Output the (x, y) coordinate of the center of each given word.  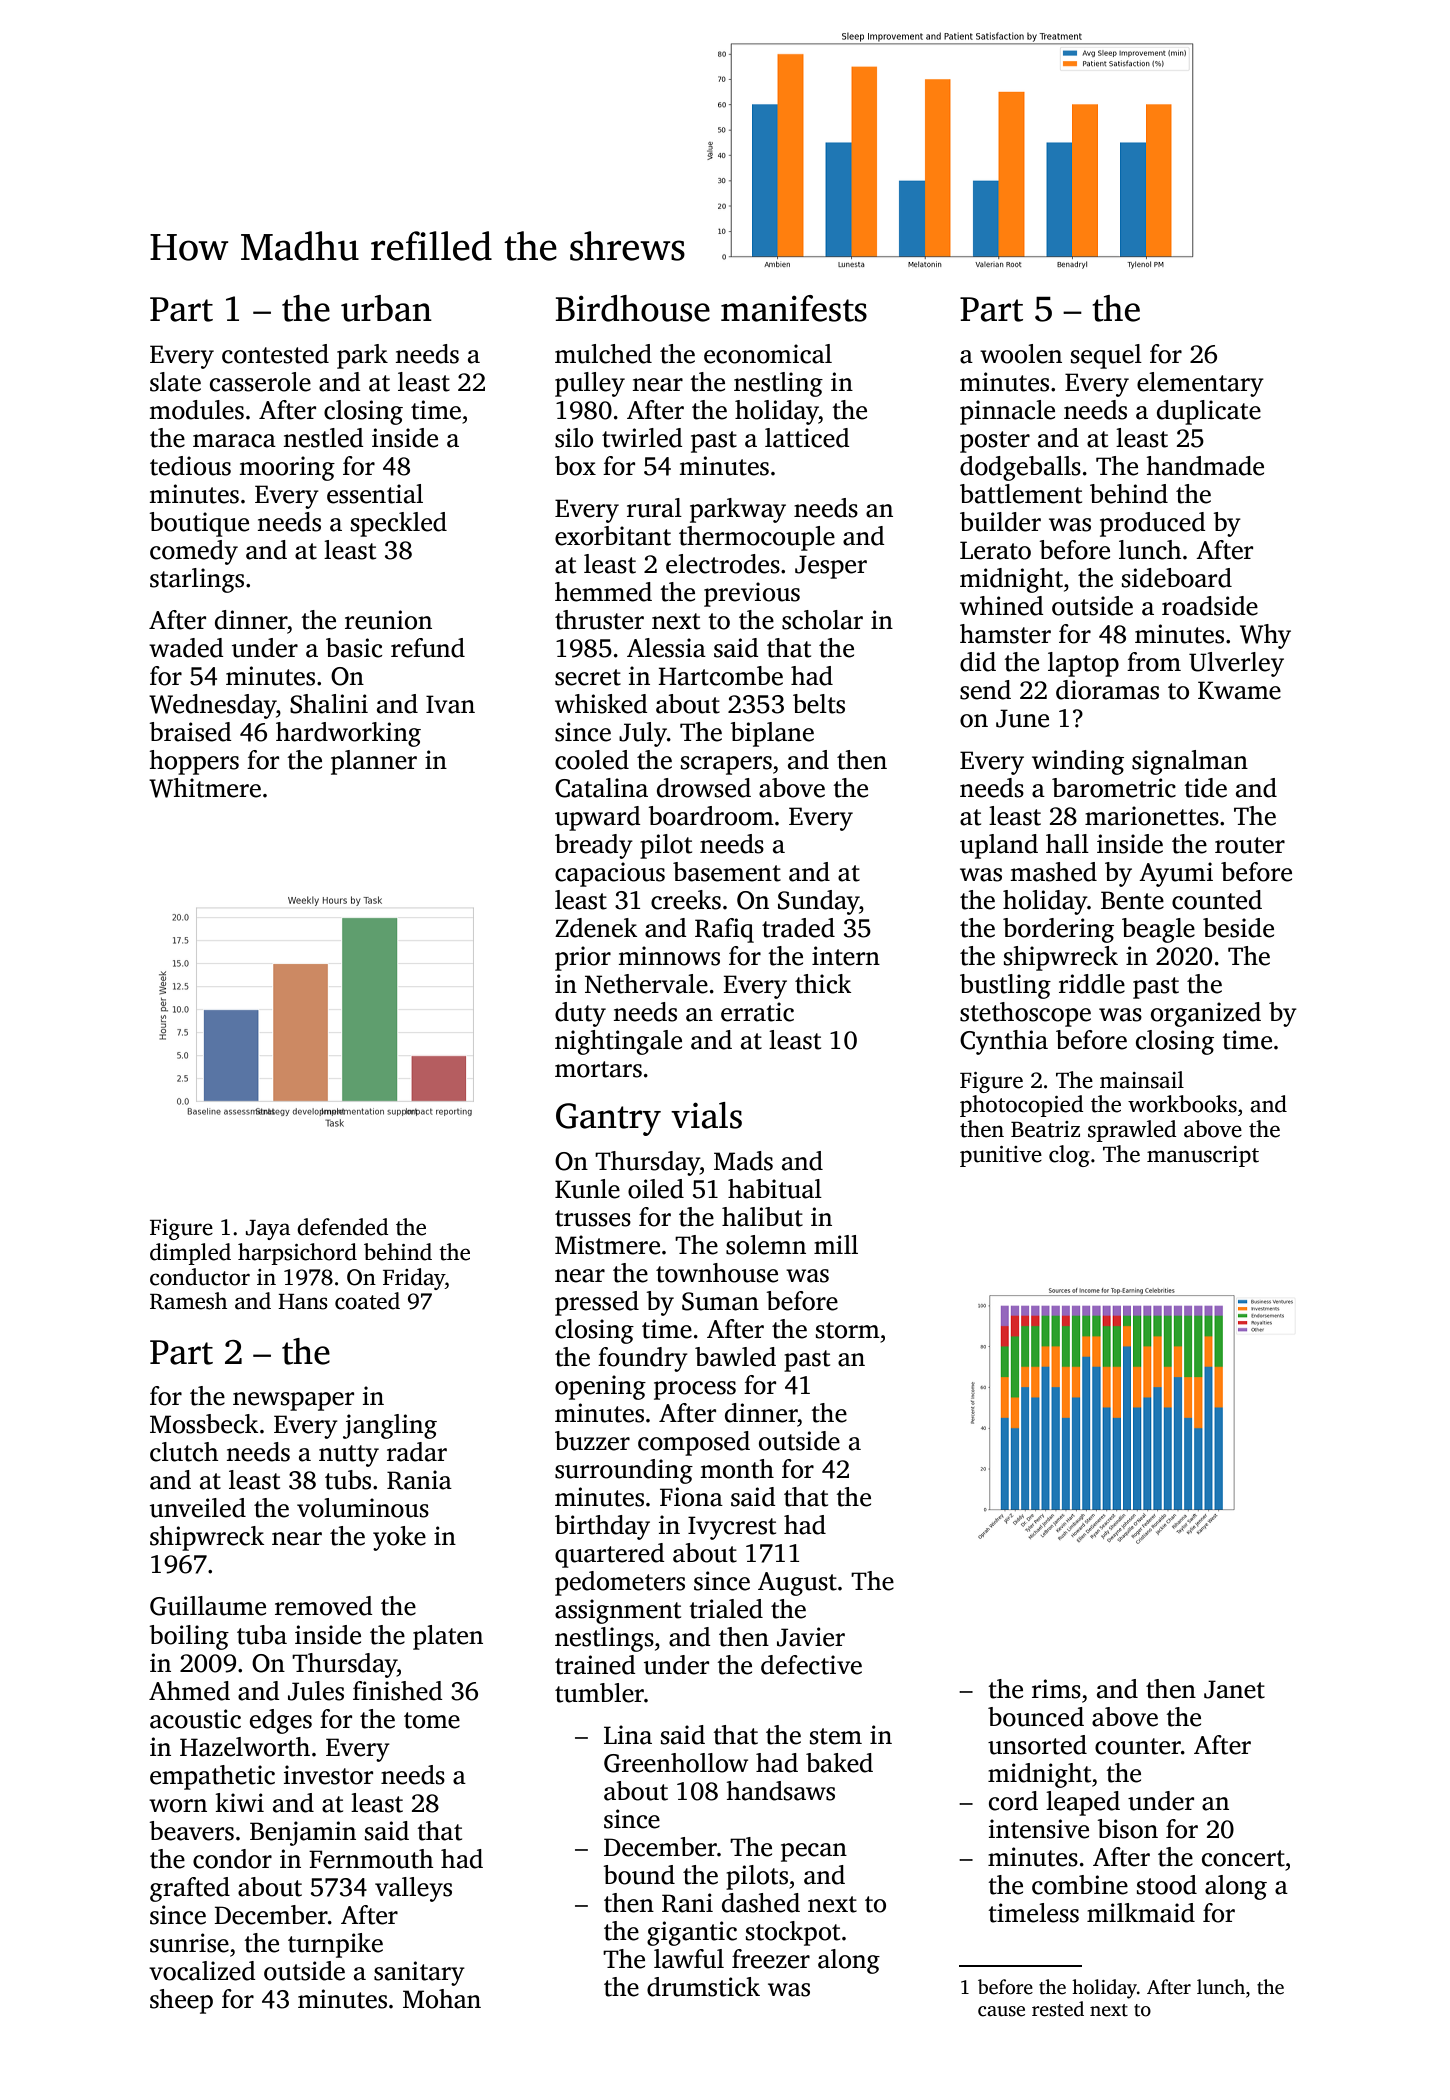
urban (386, 308)
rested (1058, 2009)
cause (1001, 2011)
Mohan (442, 1999)
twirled (642, 438)
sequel (1106, 356)
